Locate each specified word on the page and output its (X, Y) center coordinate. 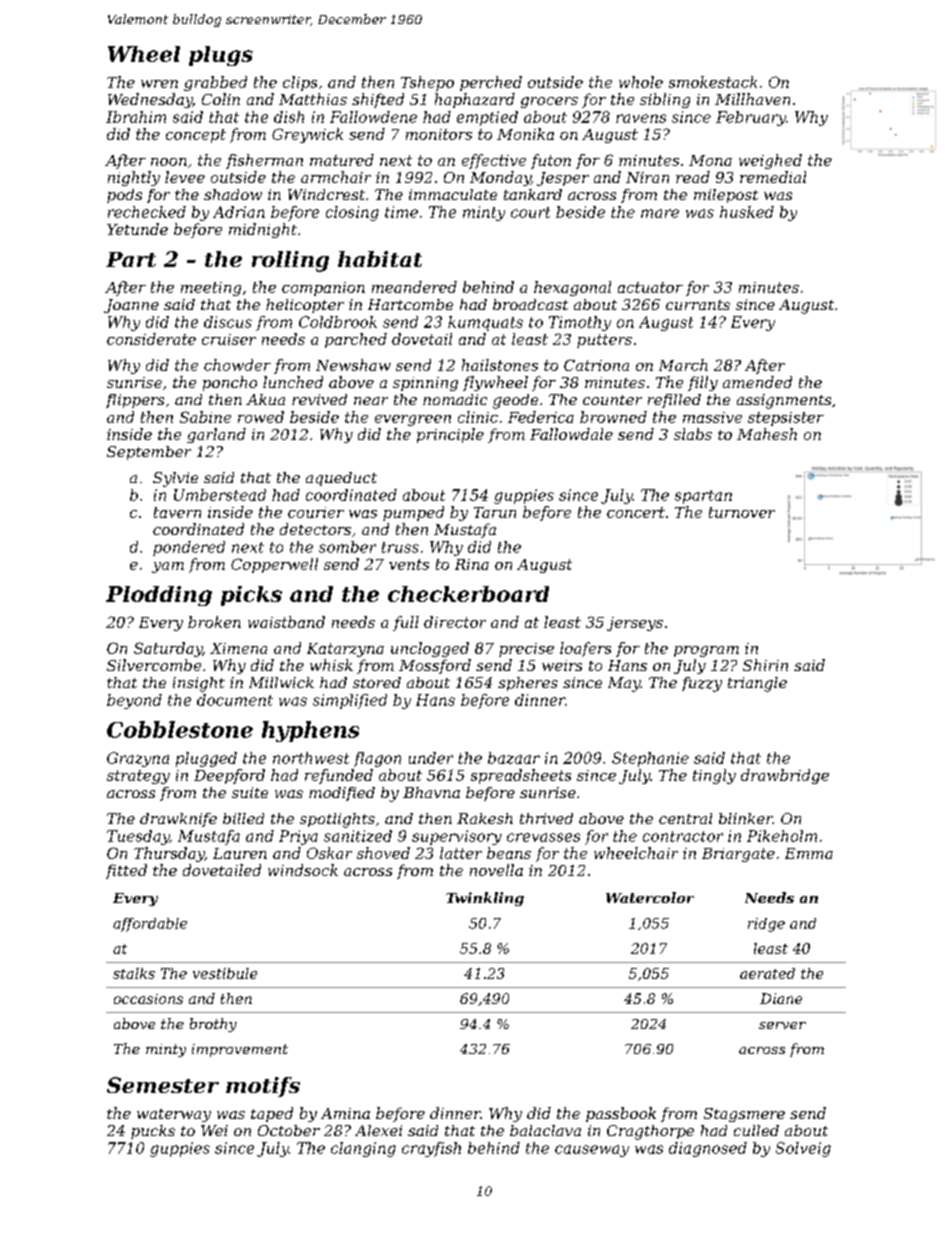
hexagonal (572, 288)
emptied (487, 118)
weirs (562, 665)
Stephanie (650, 759)
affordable (150, 925)
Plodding (159, 596)
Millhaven (752, 99)
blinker (746, 818)
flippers (135, 401)
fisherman (264, 161)
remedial (773, 177)
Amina (345, 1113)
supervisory (457, 837)
